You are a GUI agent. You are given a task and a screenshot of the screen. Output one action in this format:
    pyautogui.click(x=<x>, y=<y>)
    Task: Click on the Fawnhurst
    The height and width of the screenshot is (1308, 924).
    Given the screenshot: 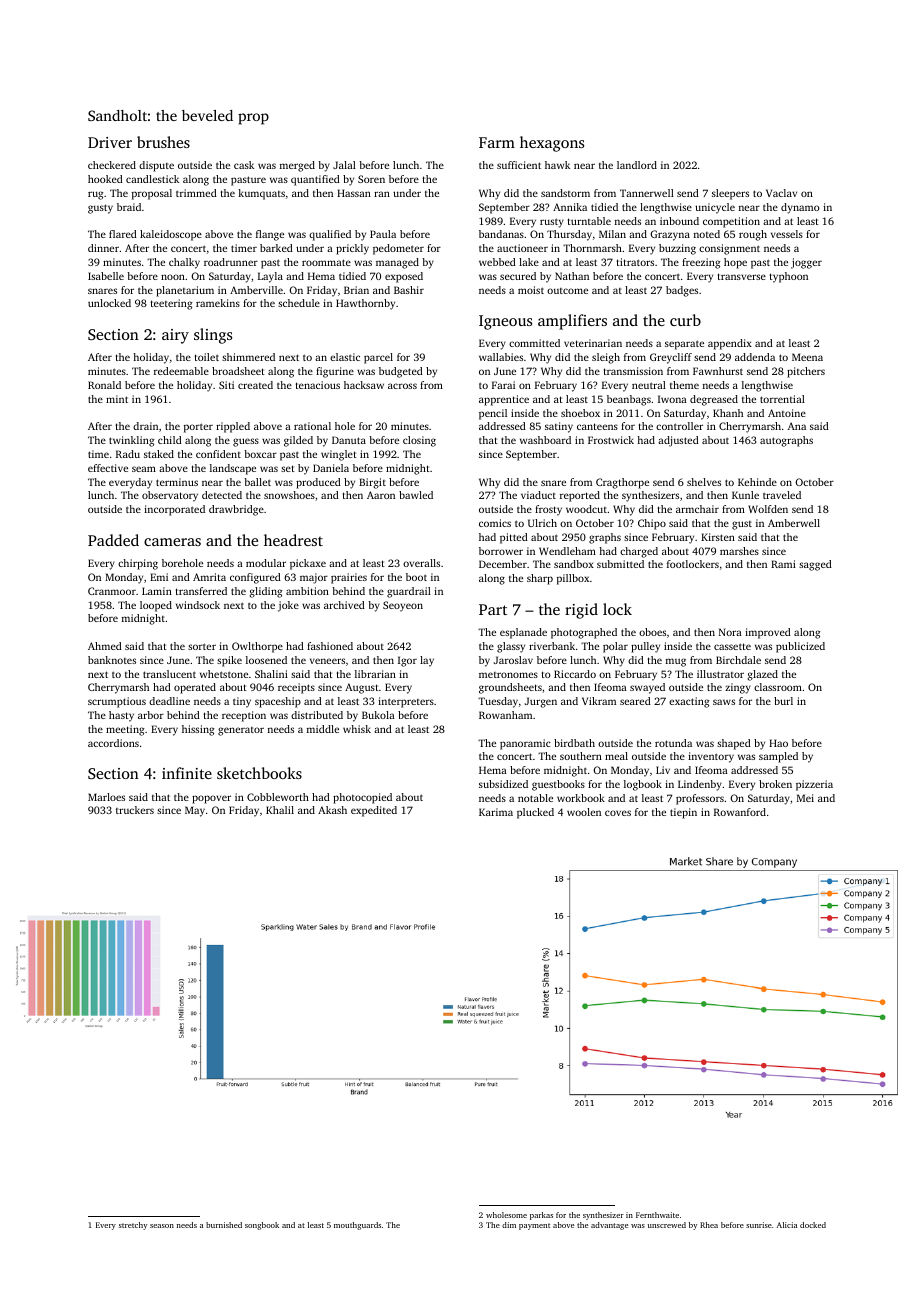 What is the action you would take?
    pyautogui.click(x=718, y=371)
